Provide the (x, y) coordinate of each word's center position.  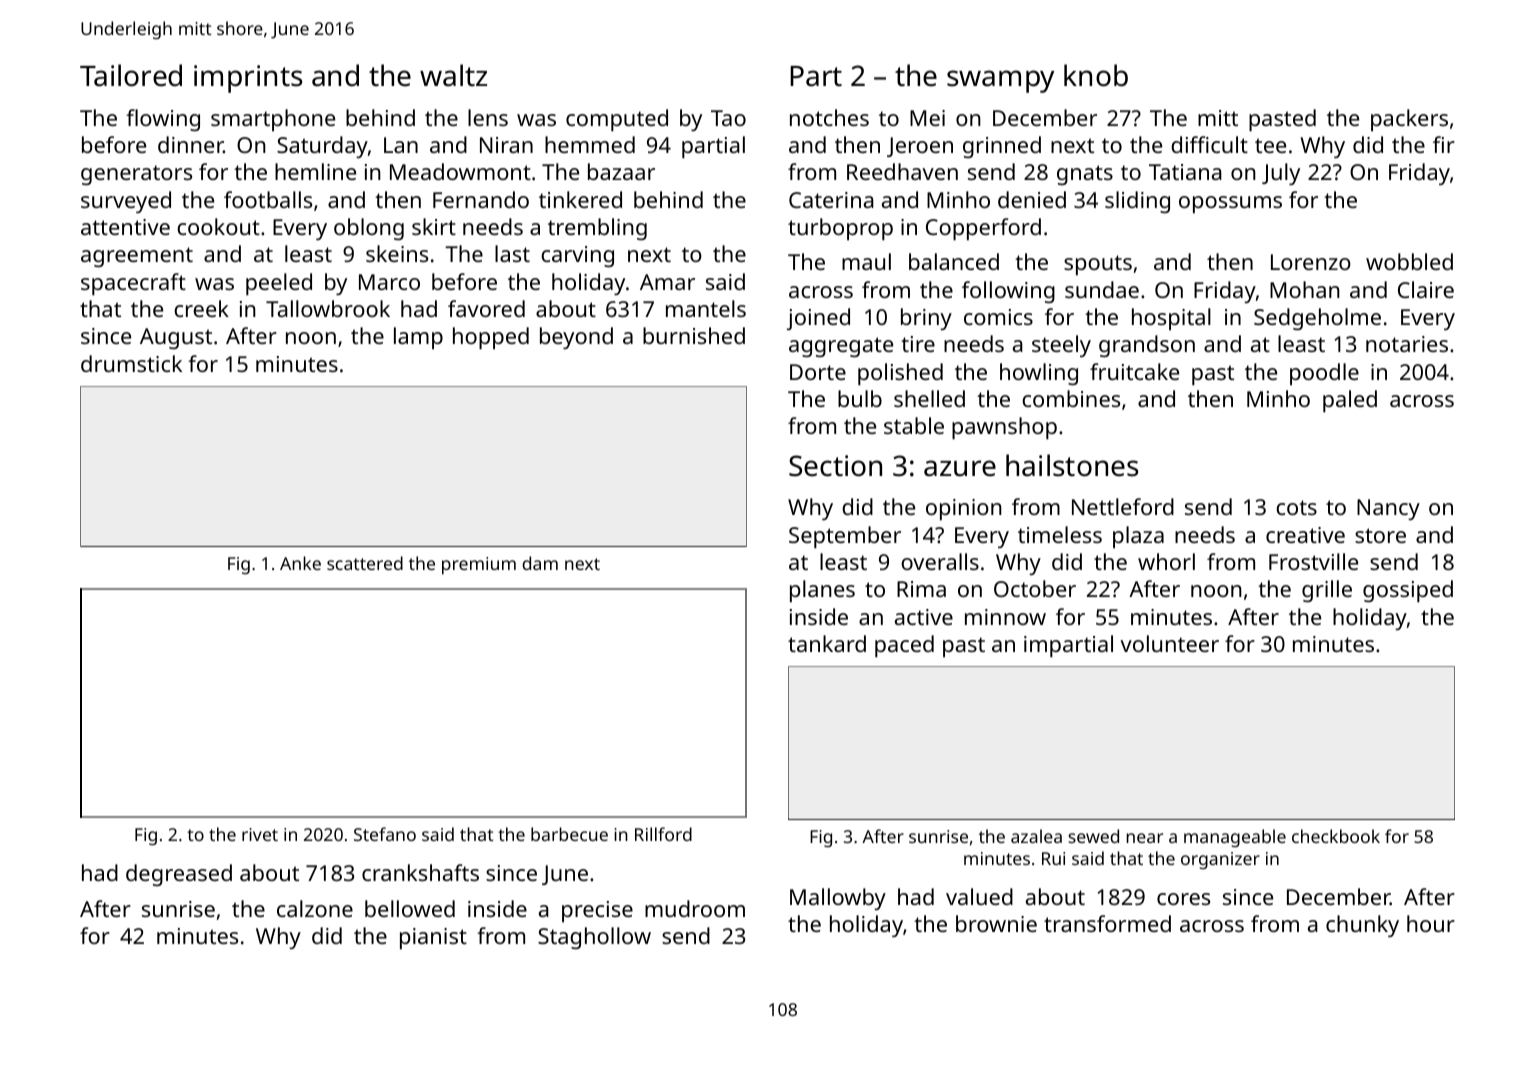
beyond (576, 338)
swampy (1000, 81)
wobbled (1409, 261)
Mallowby (838, 899)
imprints (248, 79)
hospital (1171, 319)
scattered (365, 563)
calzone (315, 908)
